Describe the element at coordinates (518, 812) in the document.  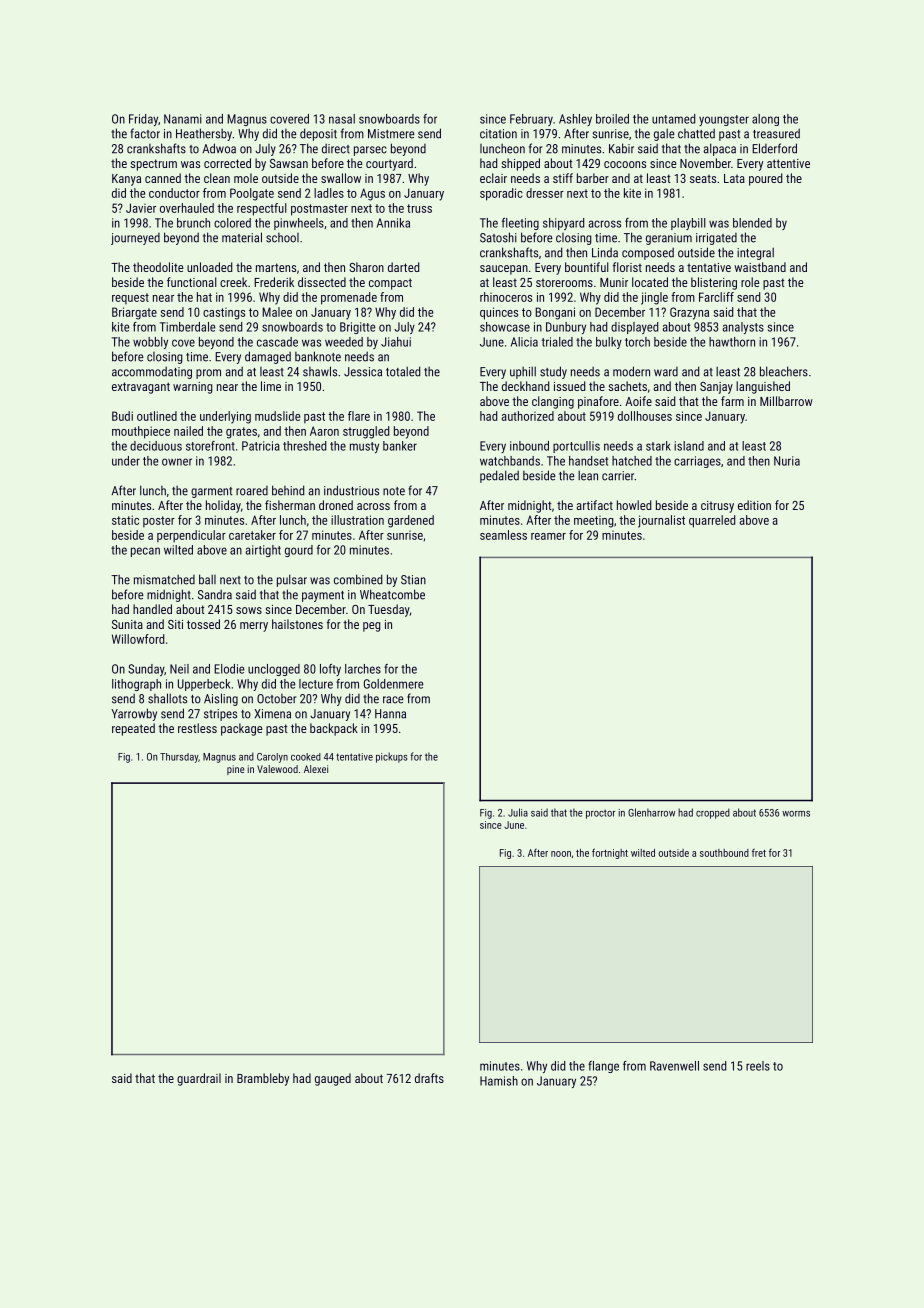
I see `Julia` at that location.
